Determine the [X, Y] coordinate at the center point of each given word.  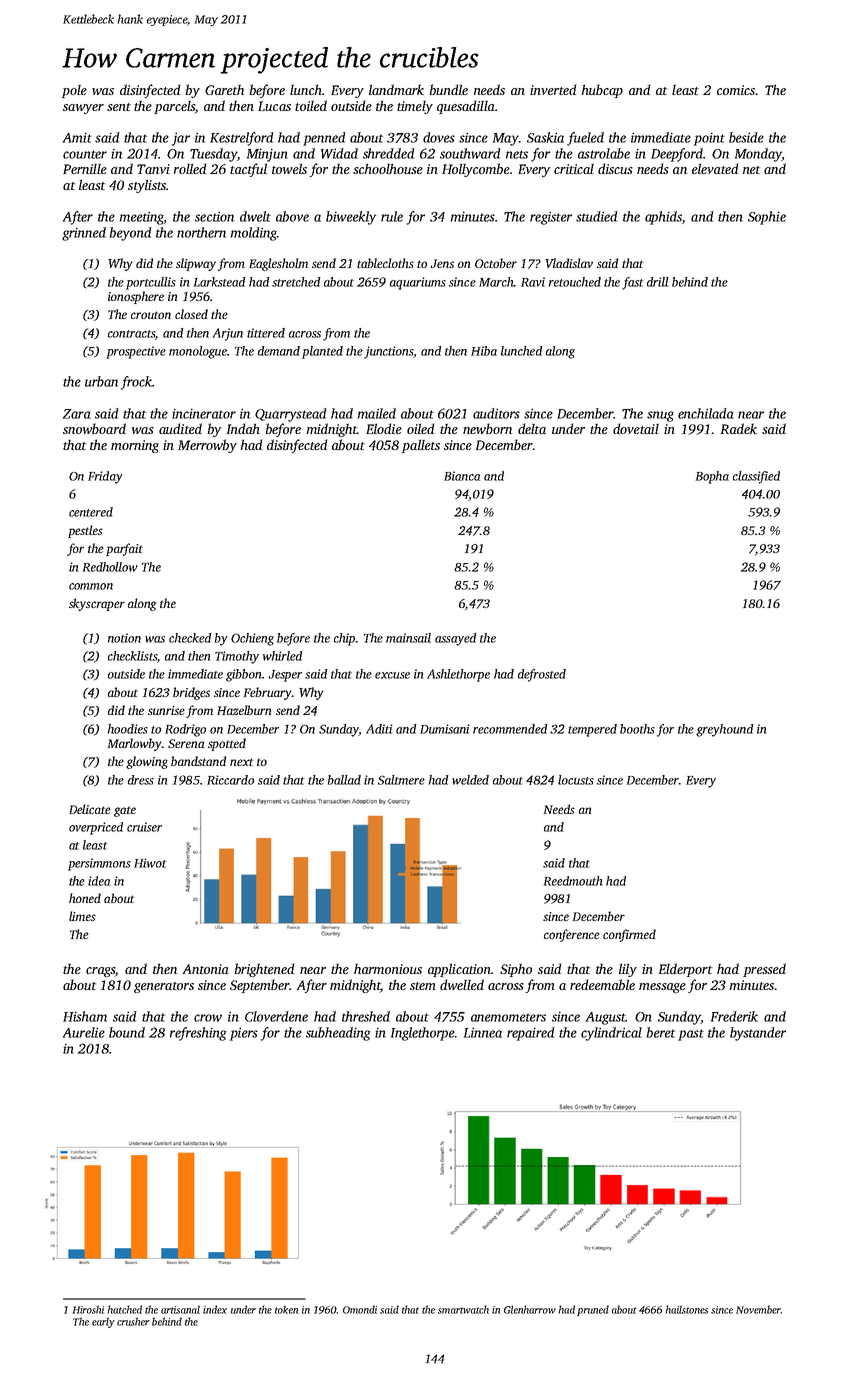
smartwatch [463, 1309]
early [103, 1323]
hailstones [686, 1309]
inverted [553, 89]
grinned [84, 234]
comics [736, 90]
